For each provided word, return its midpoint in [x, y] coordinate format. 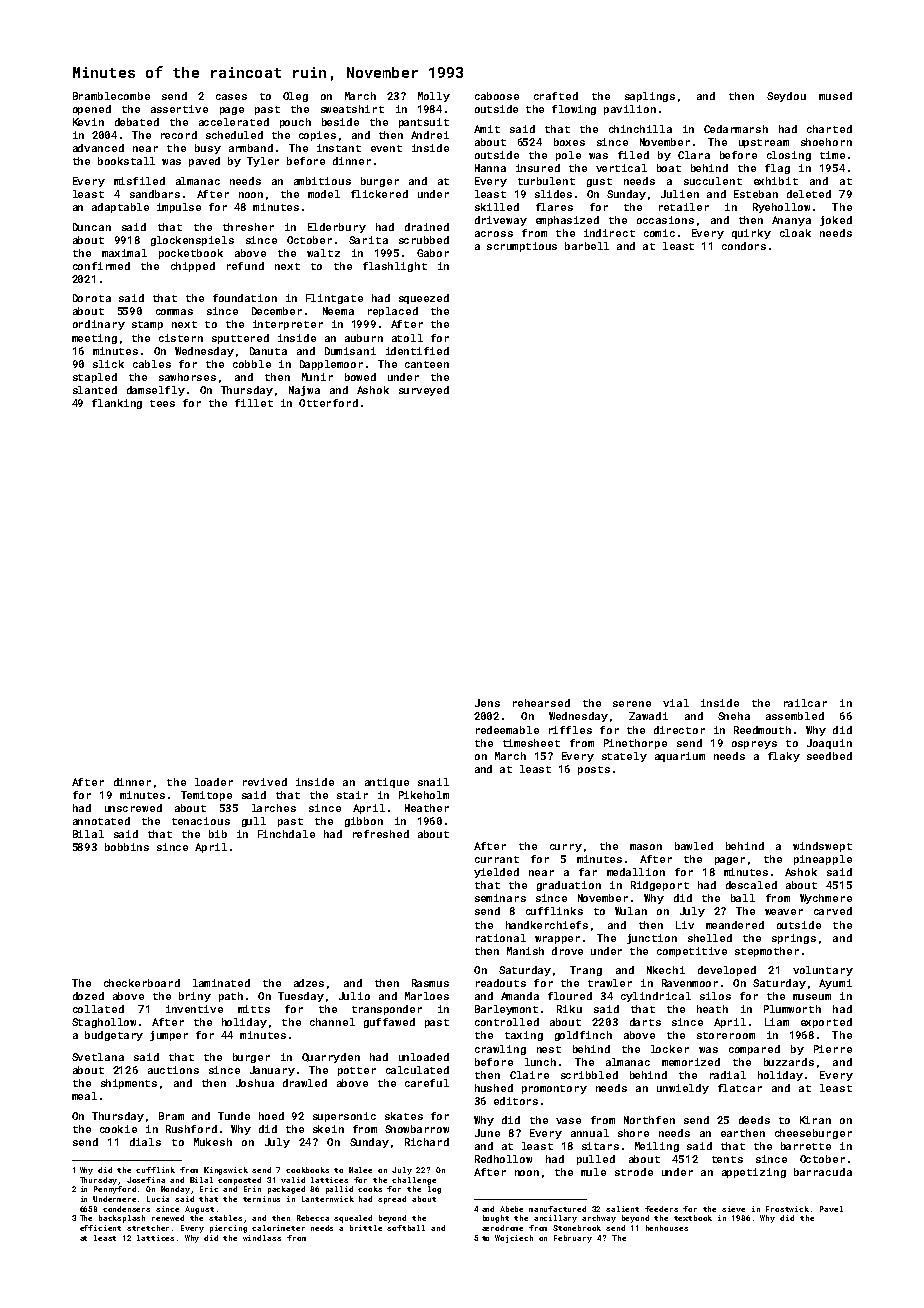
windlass [262, 1238]
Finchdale [286, 834]
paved [204, 162]
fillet [254, 403]
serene [632, 704]
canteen [427, 364]
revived [265, 782]
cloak [795, 233]
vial [676, 703]
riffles [570, 730]
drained [427, 227]
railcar [805, 703]
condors [744, 246]
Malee [360, 1170]
